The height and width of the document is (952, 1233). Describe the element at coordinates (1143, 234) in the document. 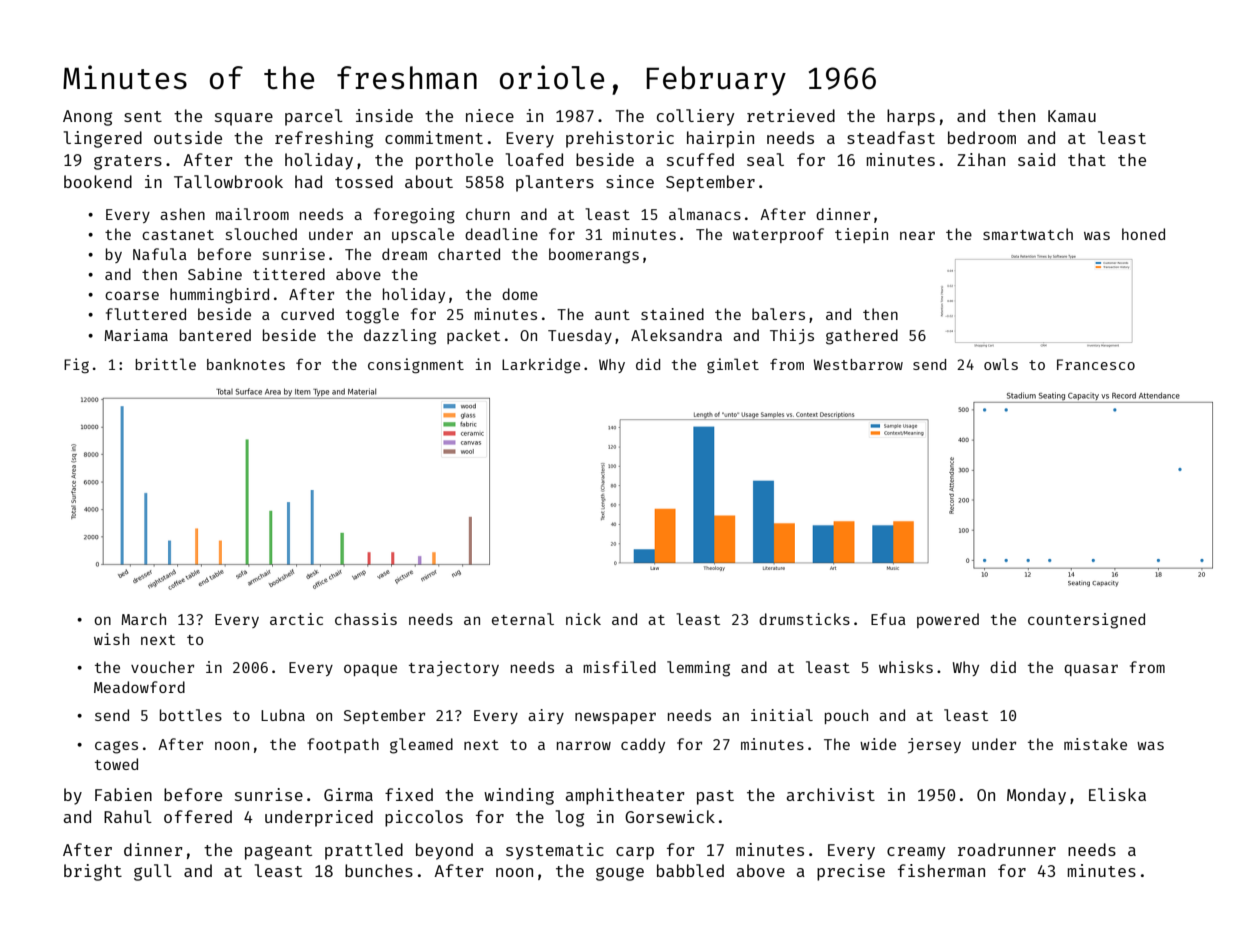

I see `honed` at that location.
